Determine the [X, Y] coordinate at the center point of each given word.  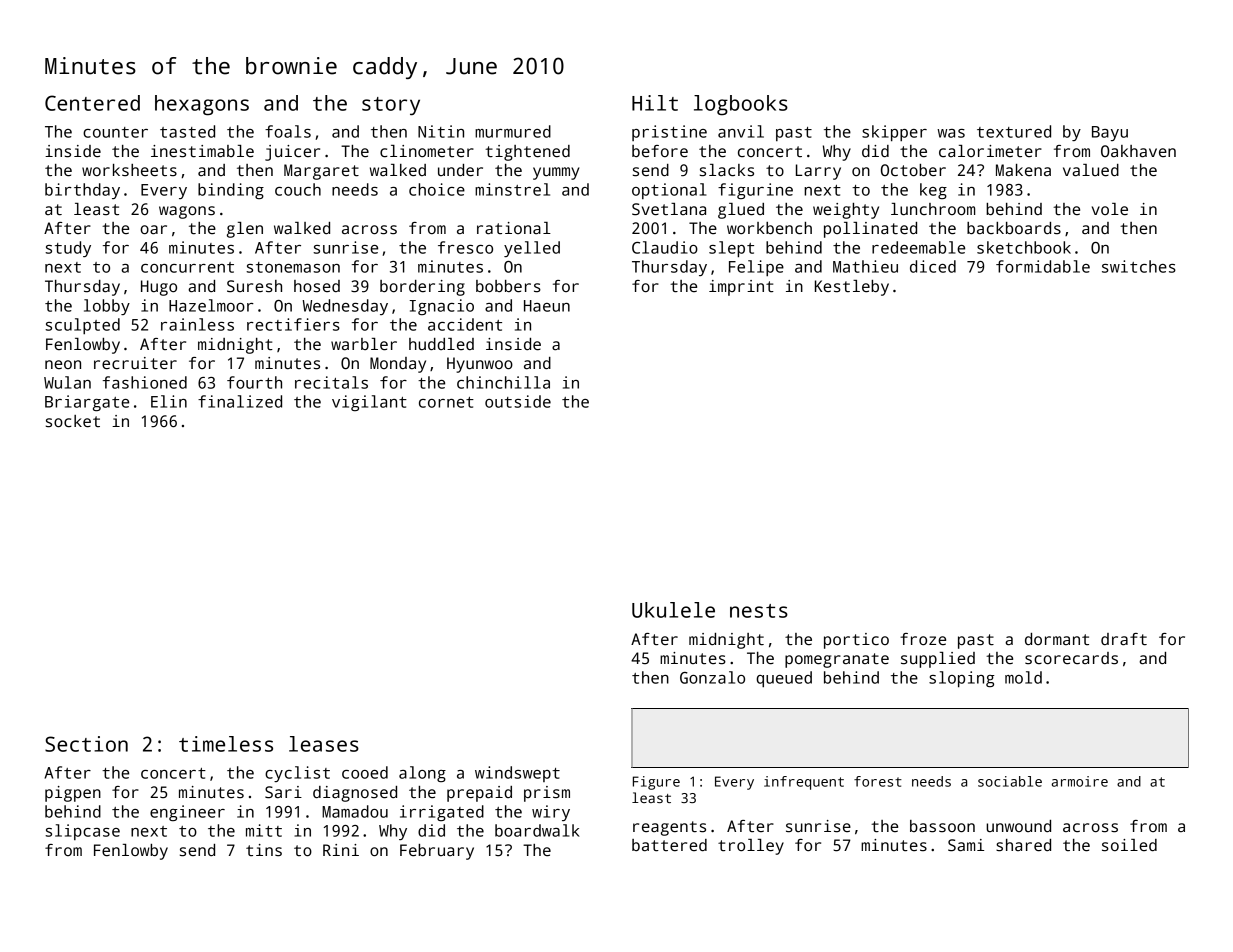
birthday [82, 191]
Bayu [1110, 133]
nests [759, 611]
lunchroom [933, 209]
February [437, 852]
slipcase [82, 832]
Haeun [547, 306]
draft [1124, 639]
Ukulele [673, 610]
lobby [107, 307]
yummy [556, 173]
